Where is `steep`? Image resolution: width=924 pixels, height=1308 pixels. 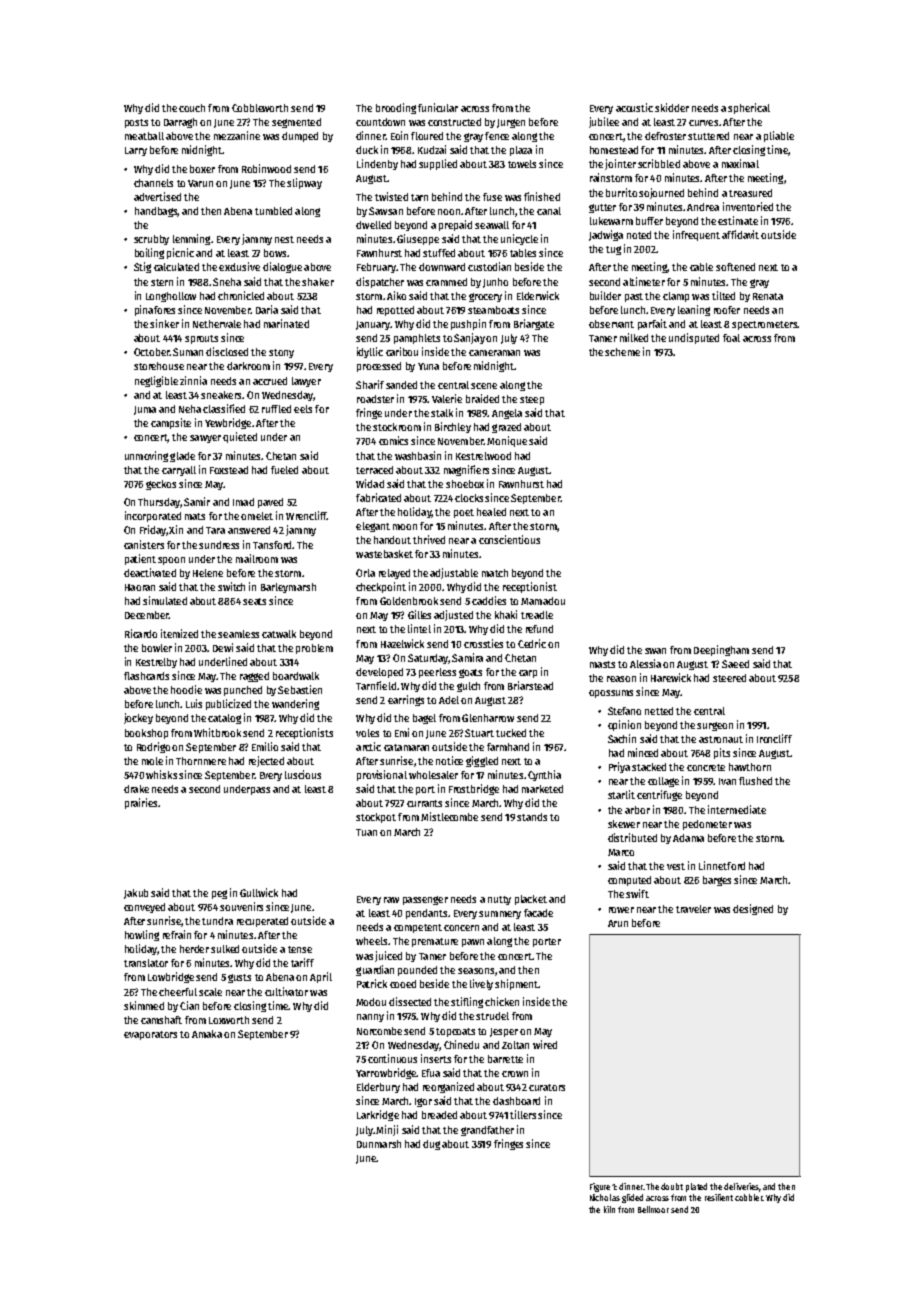 steep is located at coordinates (532, 400).
